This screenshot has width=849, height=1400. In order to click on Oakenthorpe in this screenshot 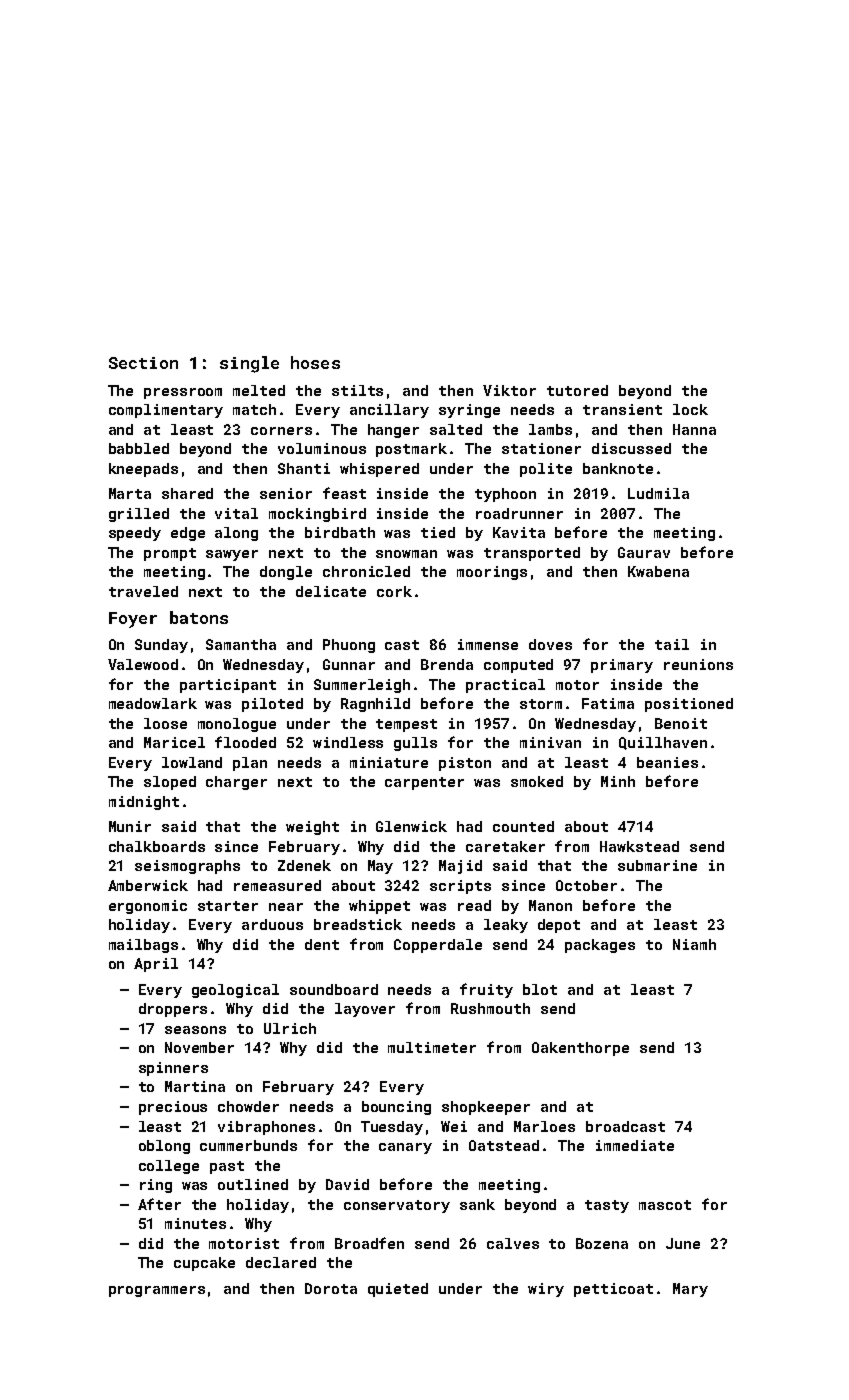, I will do `click(580, 1049)`.
